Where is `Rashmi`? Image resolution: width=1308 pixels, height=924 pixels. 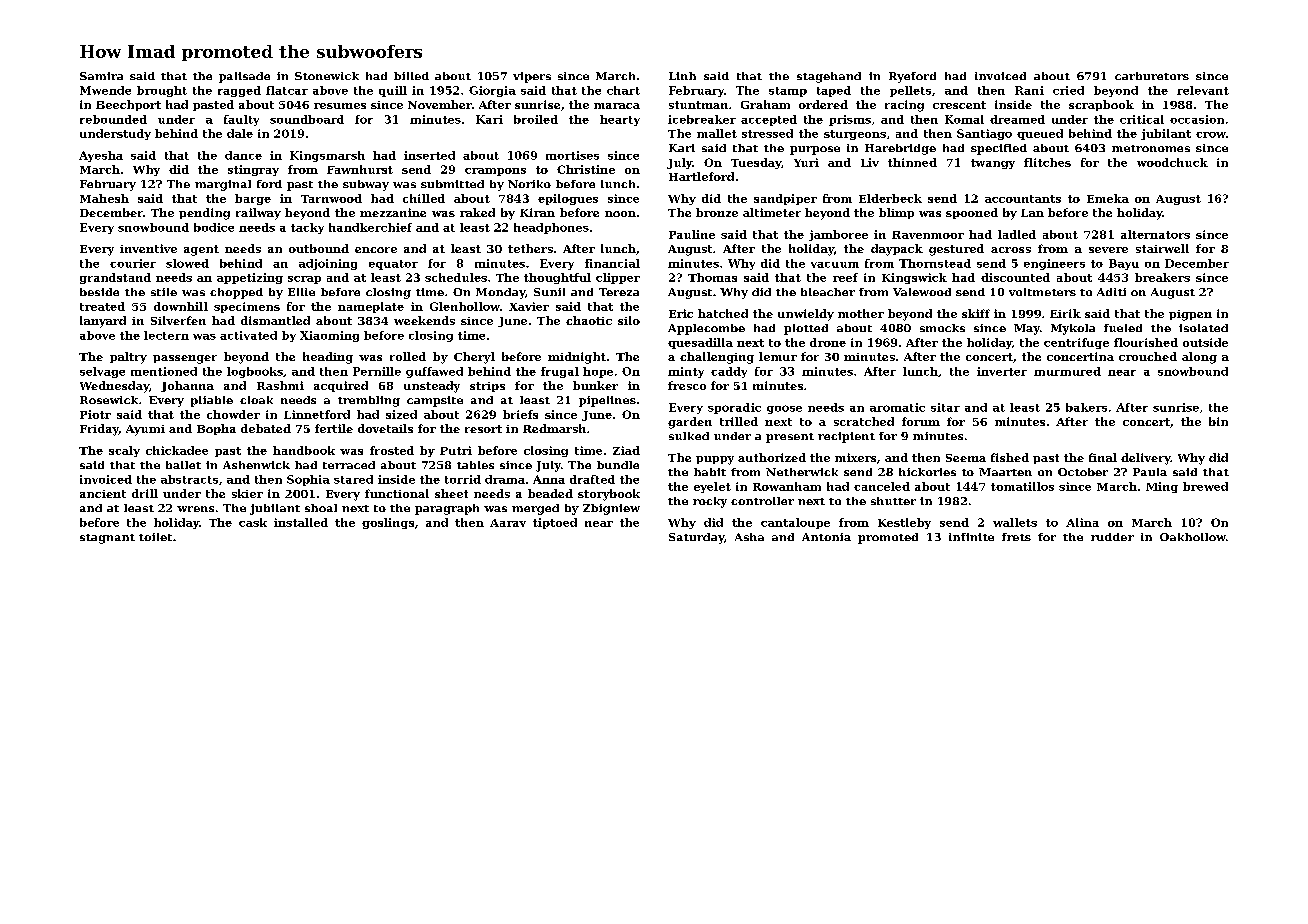
Rashmi is located at coordinates (280, 385).
